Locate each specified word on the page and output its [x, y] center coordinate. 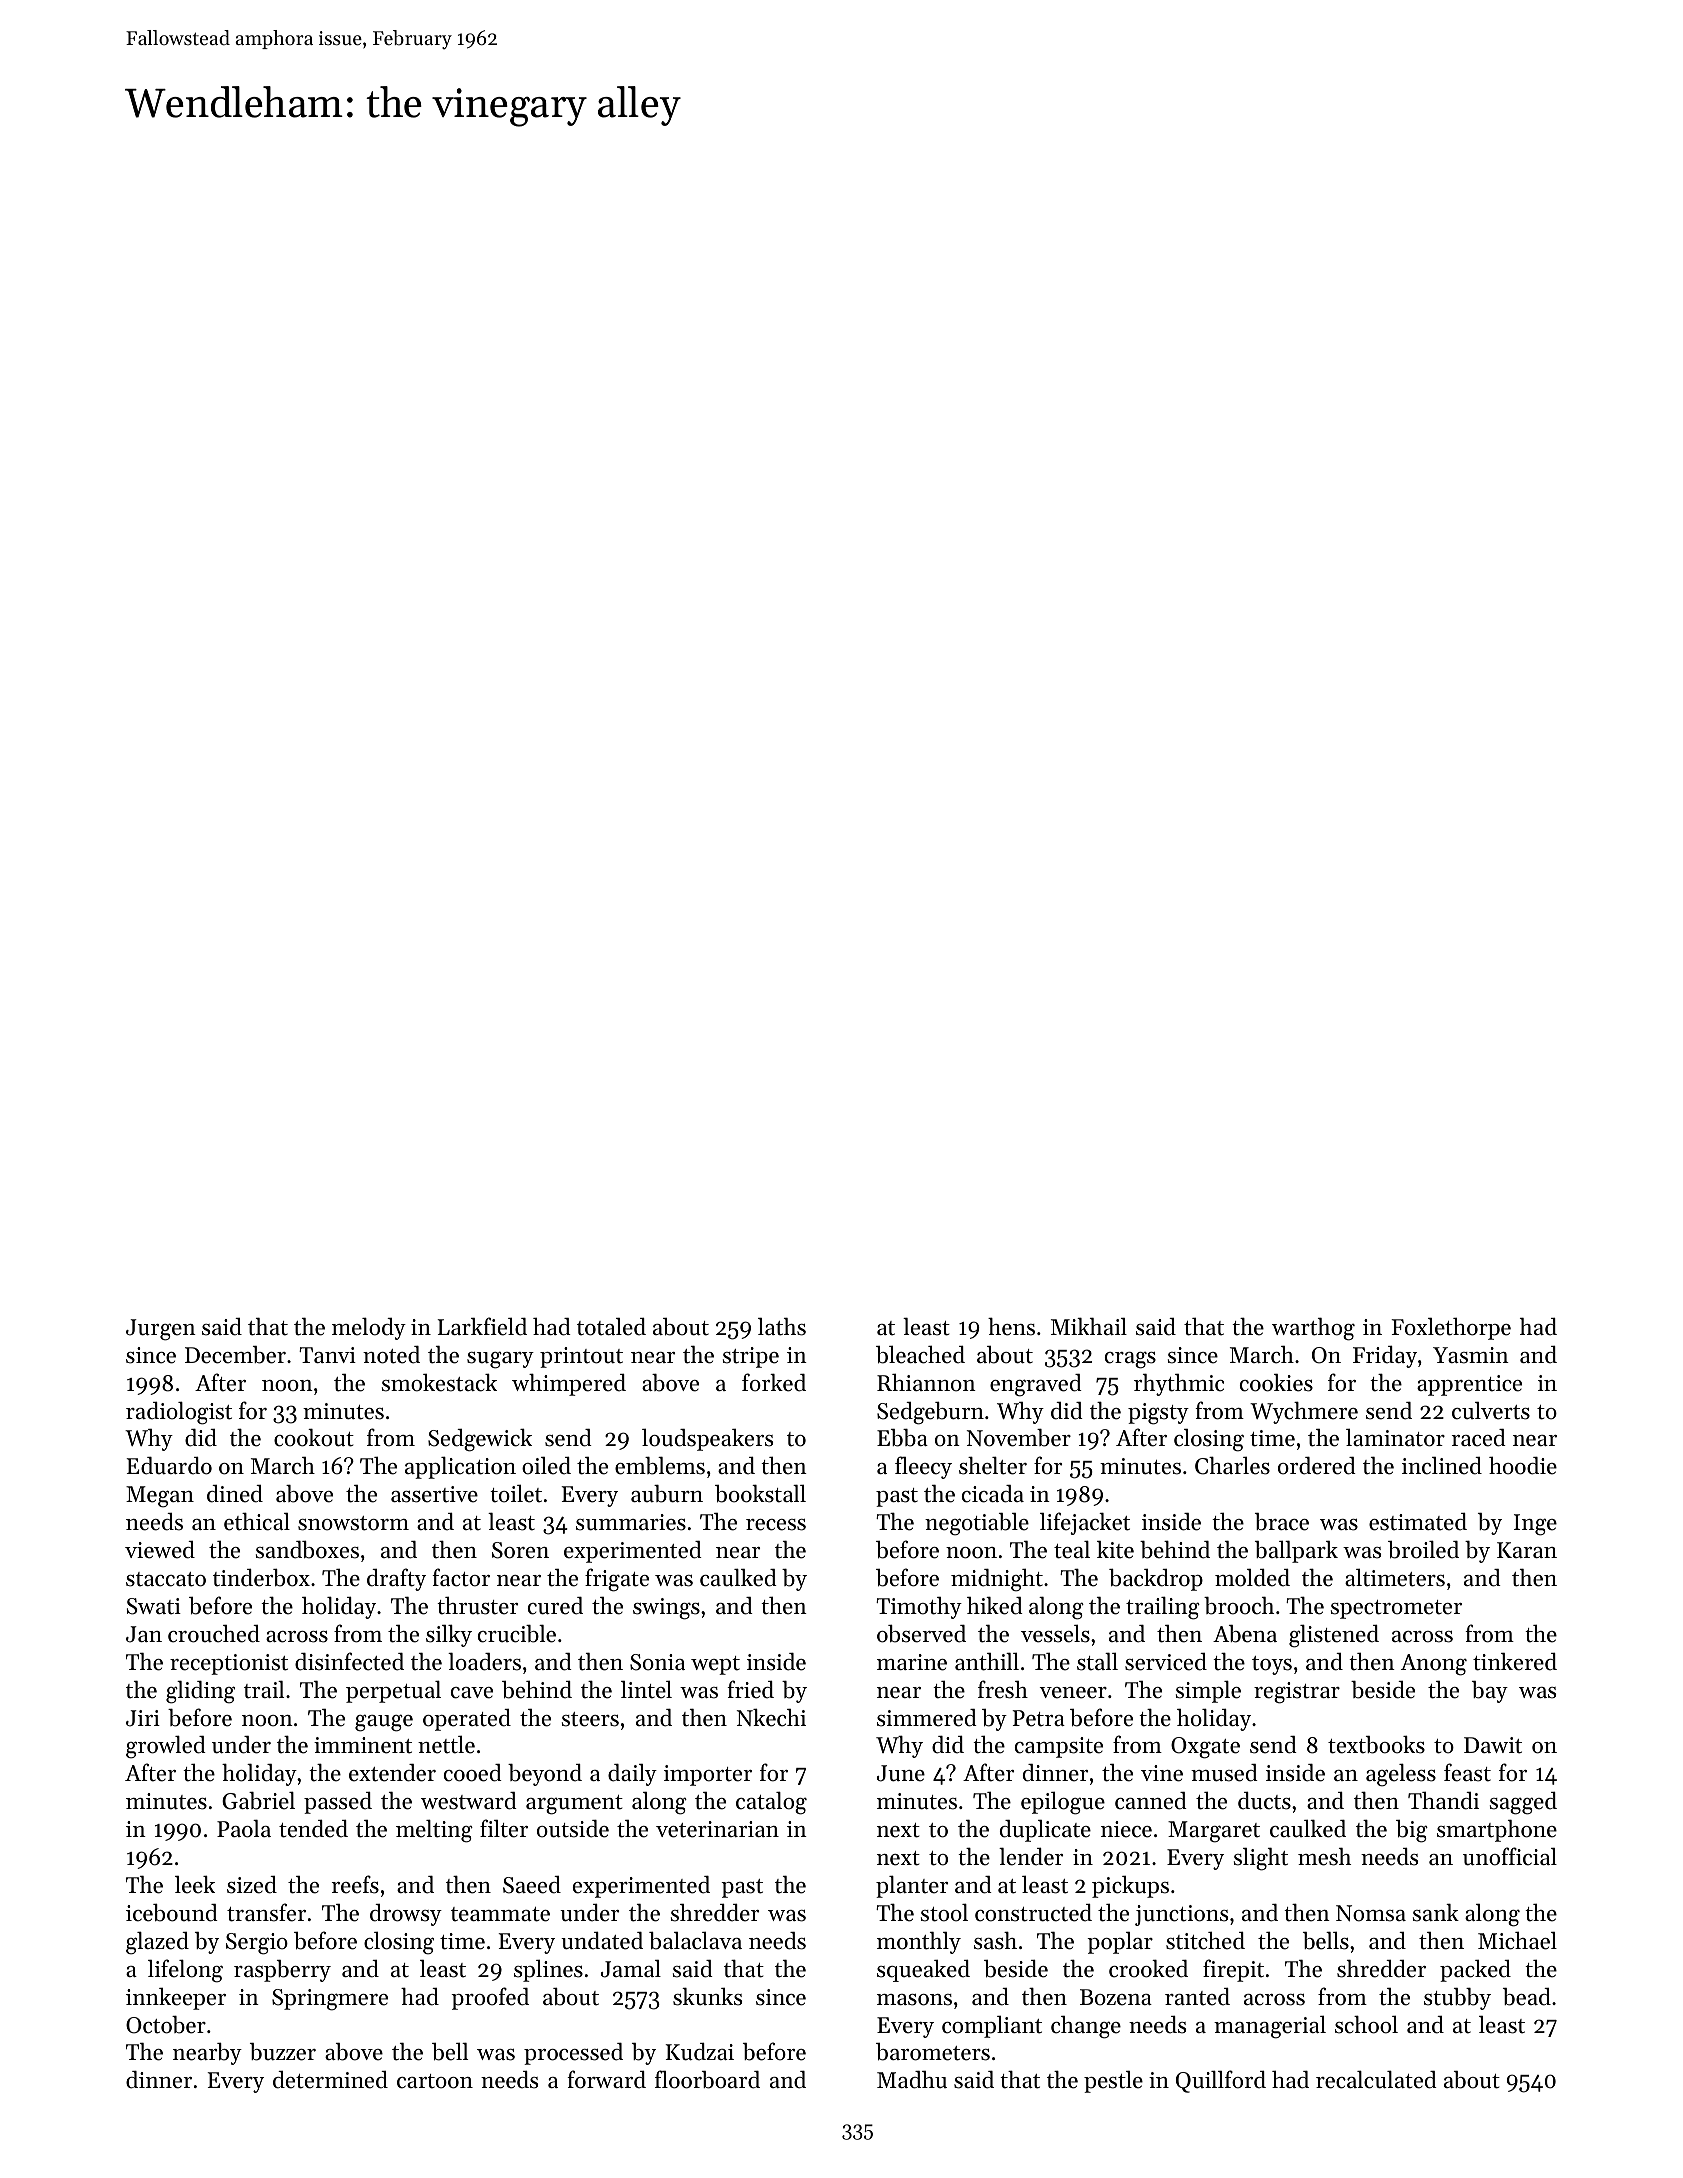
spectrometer [1396, 1609]
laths [782, 1326]
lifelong [185, 1971]
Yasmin [1471, 1355]
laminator [1395, 1438]
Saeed [532, 1885]
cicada [993, 1494]
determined [330, 2080]
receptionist [229, 1664]
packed [1475, 1971]
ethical [257, 1521]
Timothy [919, 1608]
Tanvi [327, 1355]
